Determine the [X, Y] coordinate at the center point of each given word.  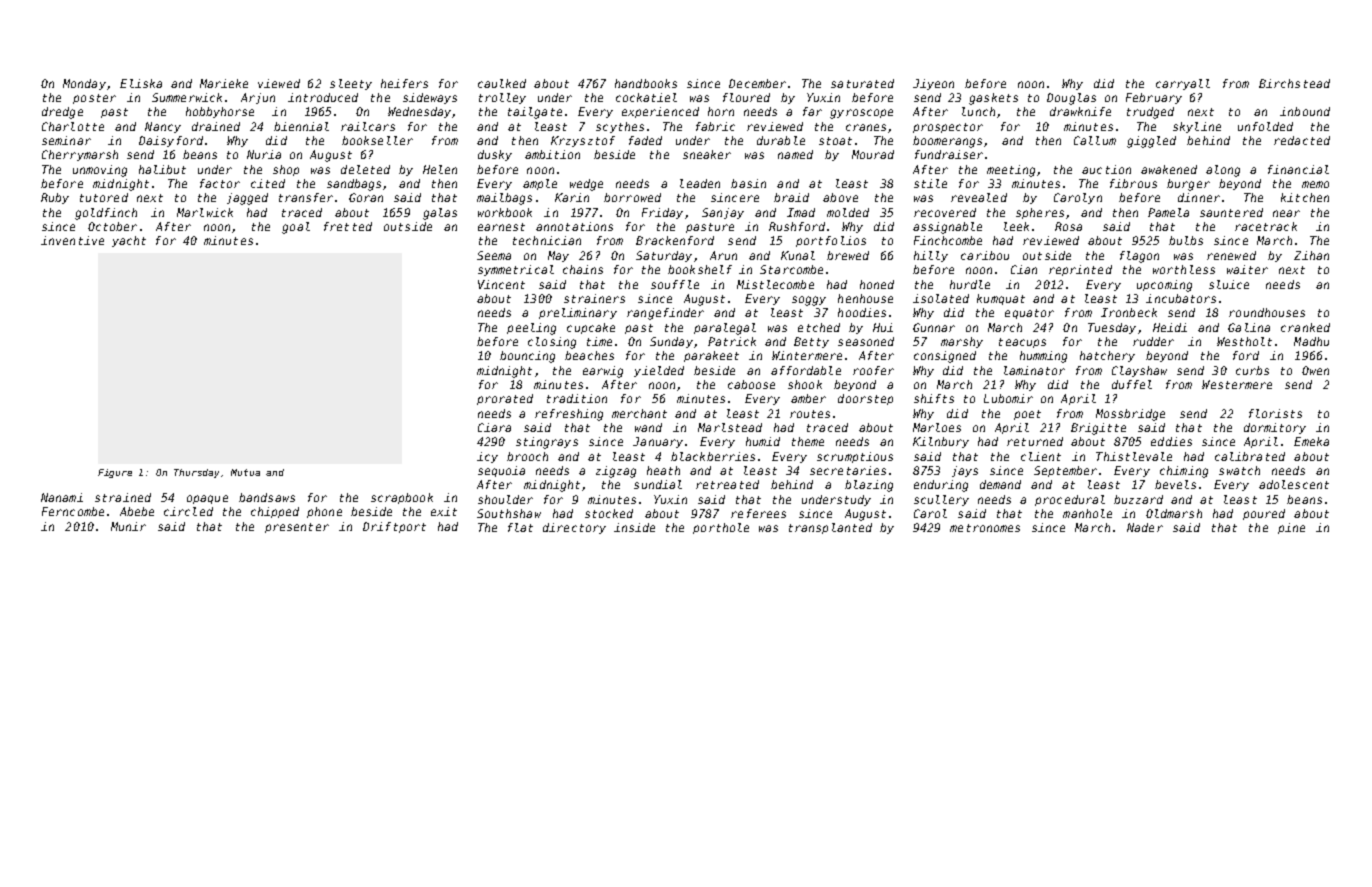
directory [574, 528]
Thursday [196, 473]
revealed [979, 197]
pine [1291, 528]
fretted [348, 226]
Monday [84, 84]
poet [1027, 415]
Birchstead [1294, 83]
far [812, 111]
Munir [128, 526]
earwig [603, 372]
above [840, 197]
